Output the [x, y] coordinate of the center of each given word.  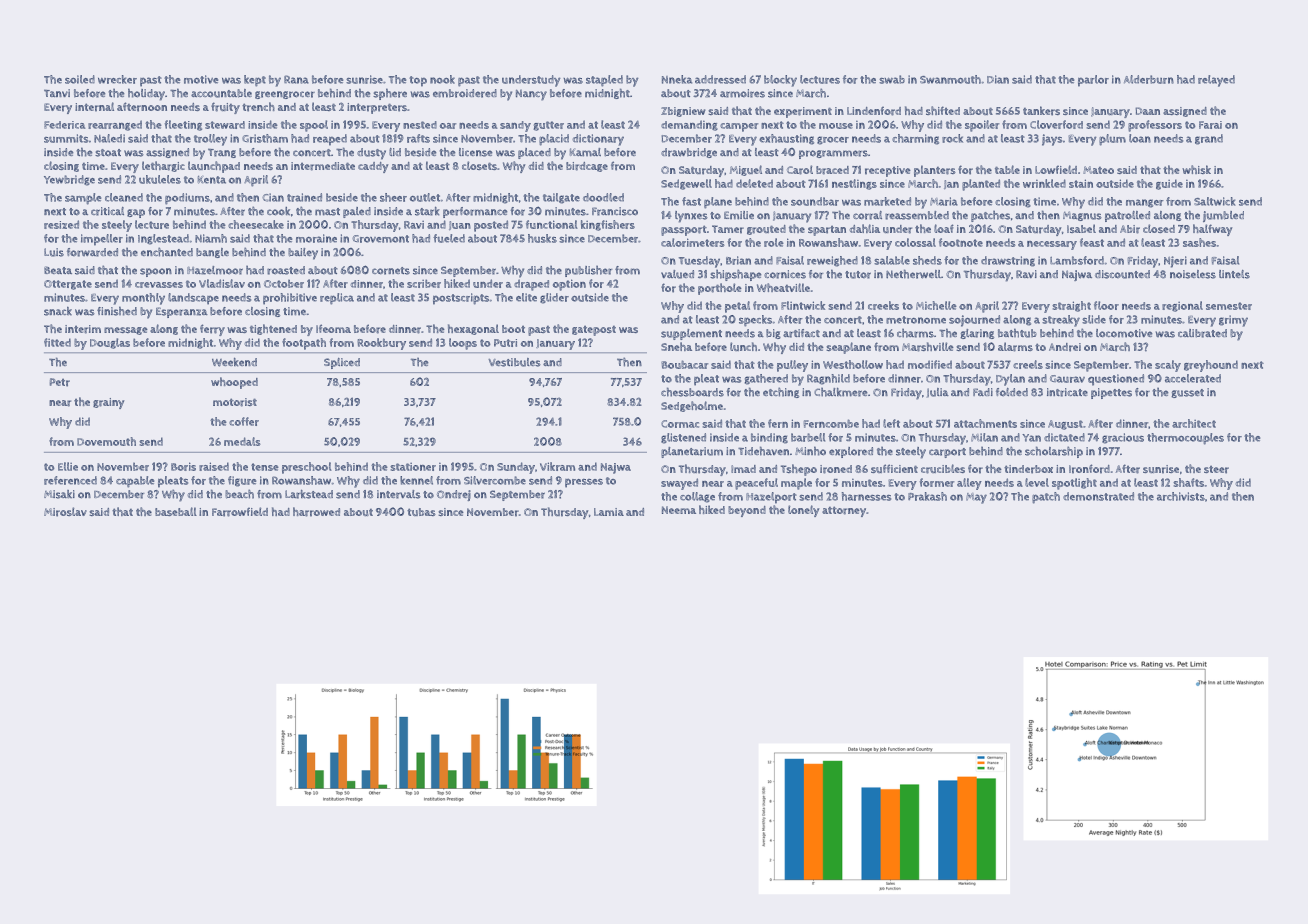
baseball [176, 511]
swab [892, 79]
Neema [679, 510]
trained [304, 197]
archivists [1181, 496]
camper [739, 127]
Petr [60, 382]
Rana [296, 79]
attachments [985, 423]
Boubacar [684, 364]
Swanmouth [950, 79]
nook [442, 79]
